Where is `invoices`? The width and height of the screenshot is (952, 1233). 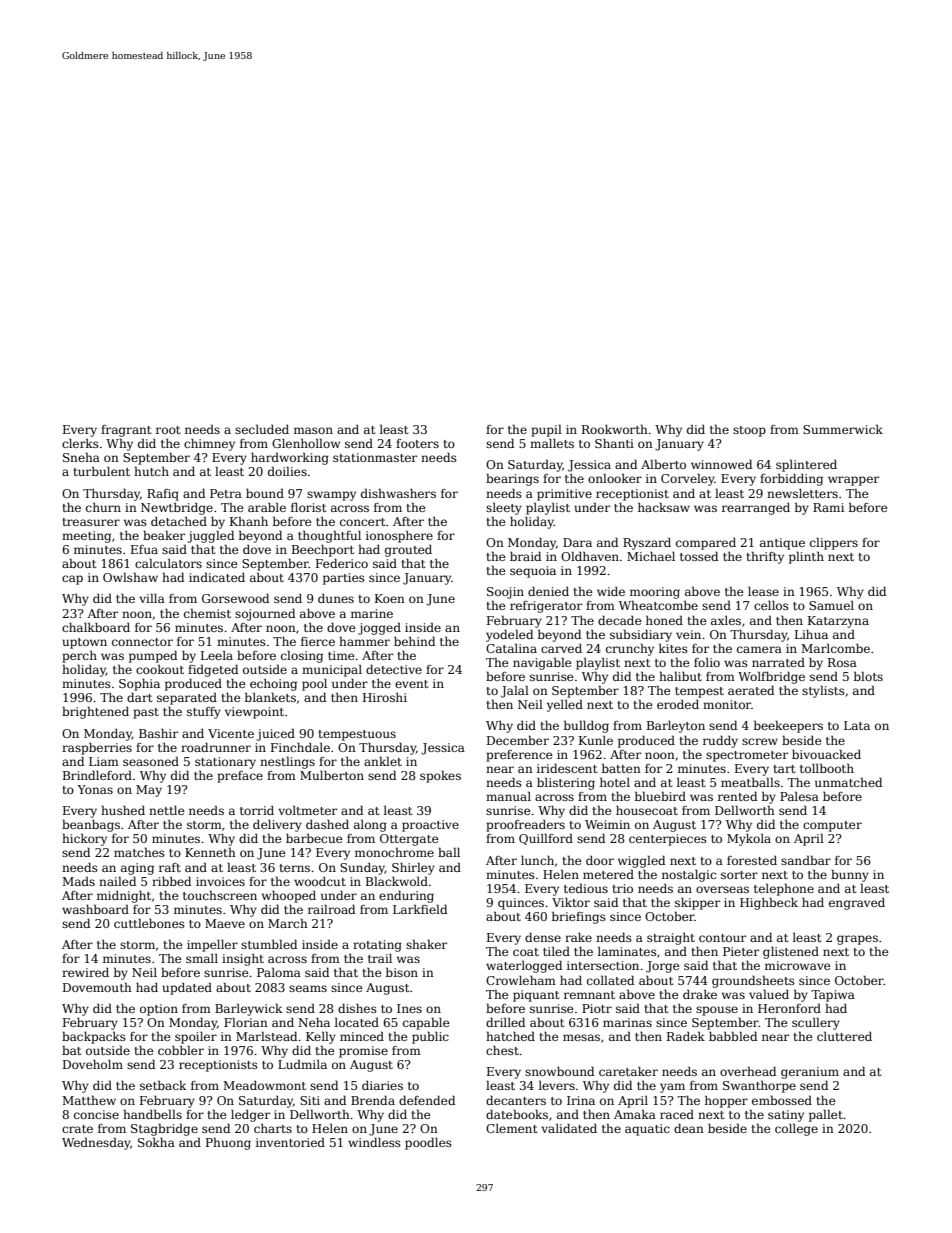
invoices is located at coordinates (220, 881).
